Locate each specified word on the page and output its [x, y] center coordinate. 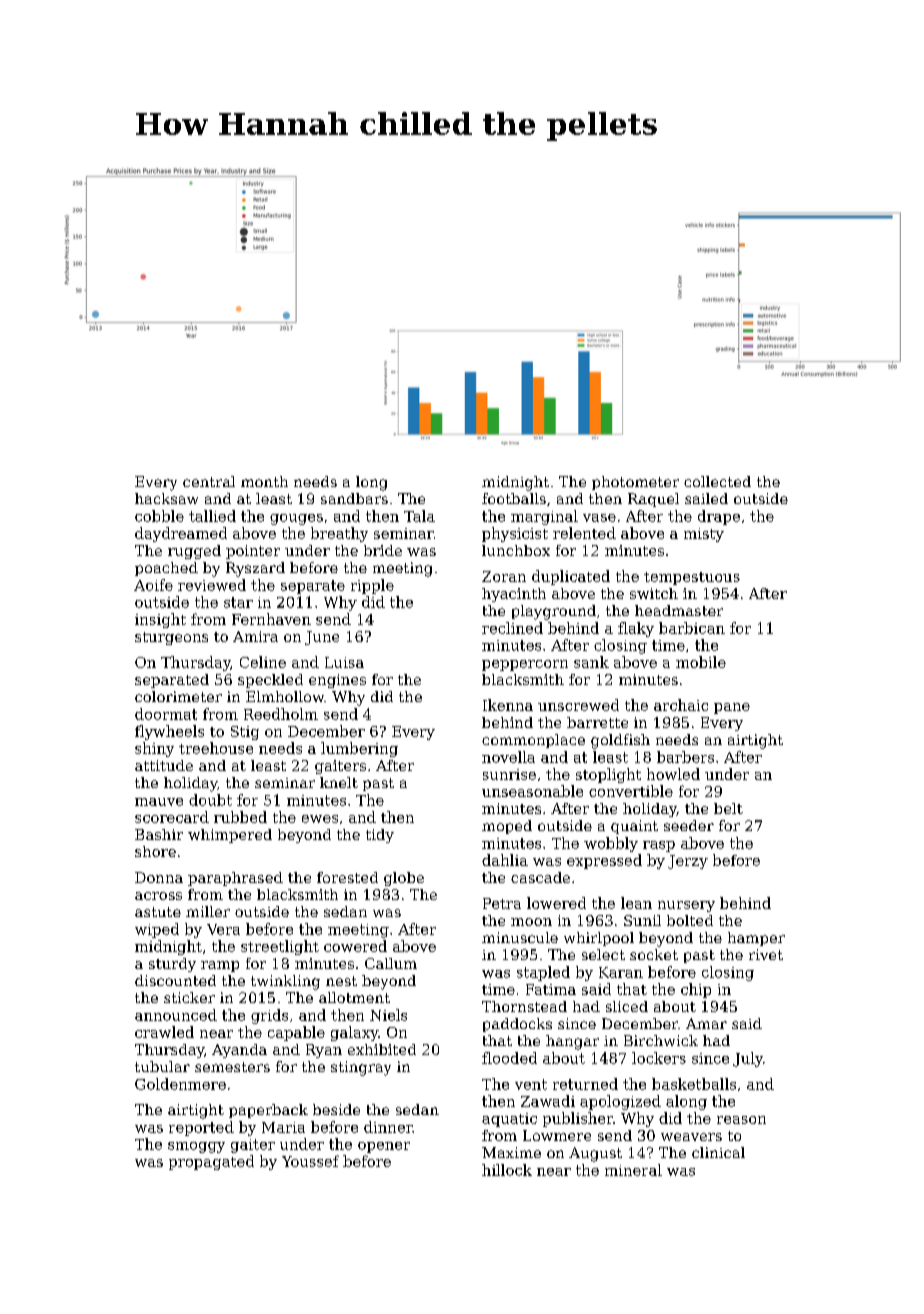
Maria [283, 1127]
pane [732, 708]
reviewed [212, 585]
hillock [507, 1170]
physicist [515, 534]
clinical [718, 1152]
